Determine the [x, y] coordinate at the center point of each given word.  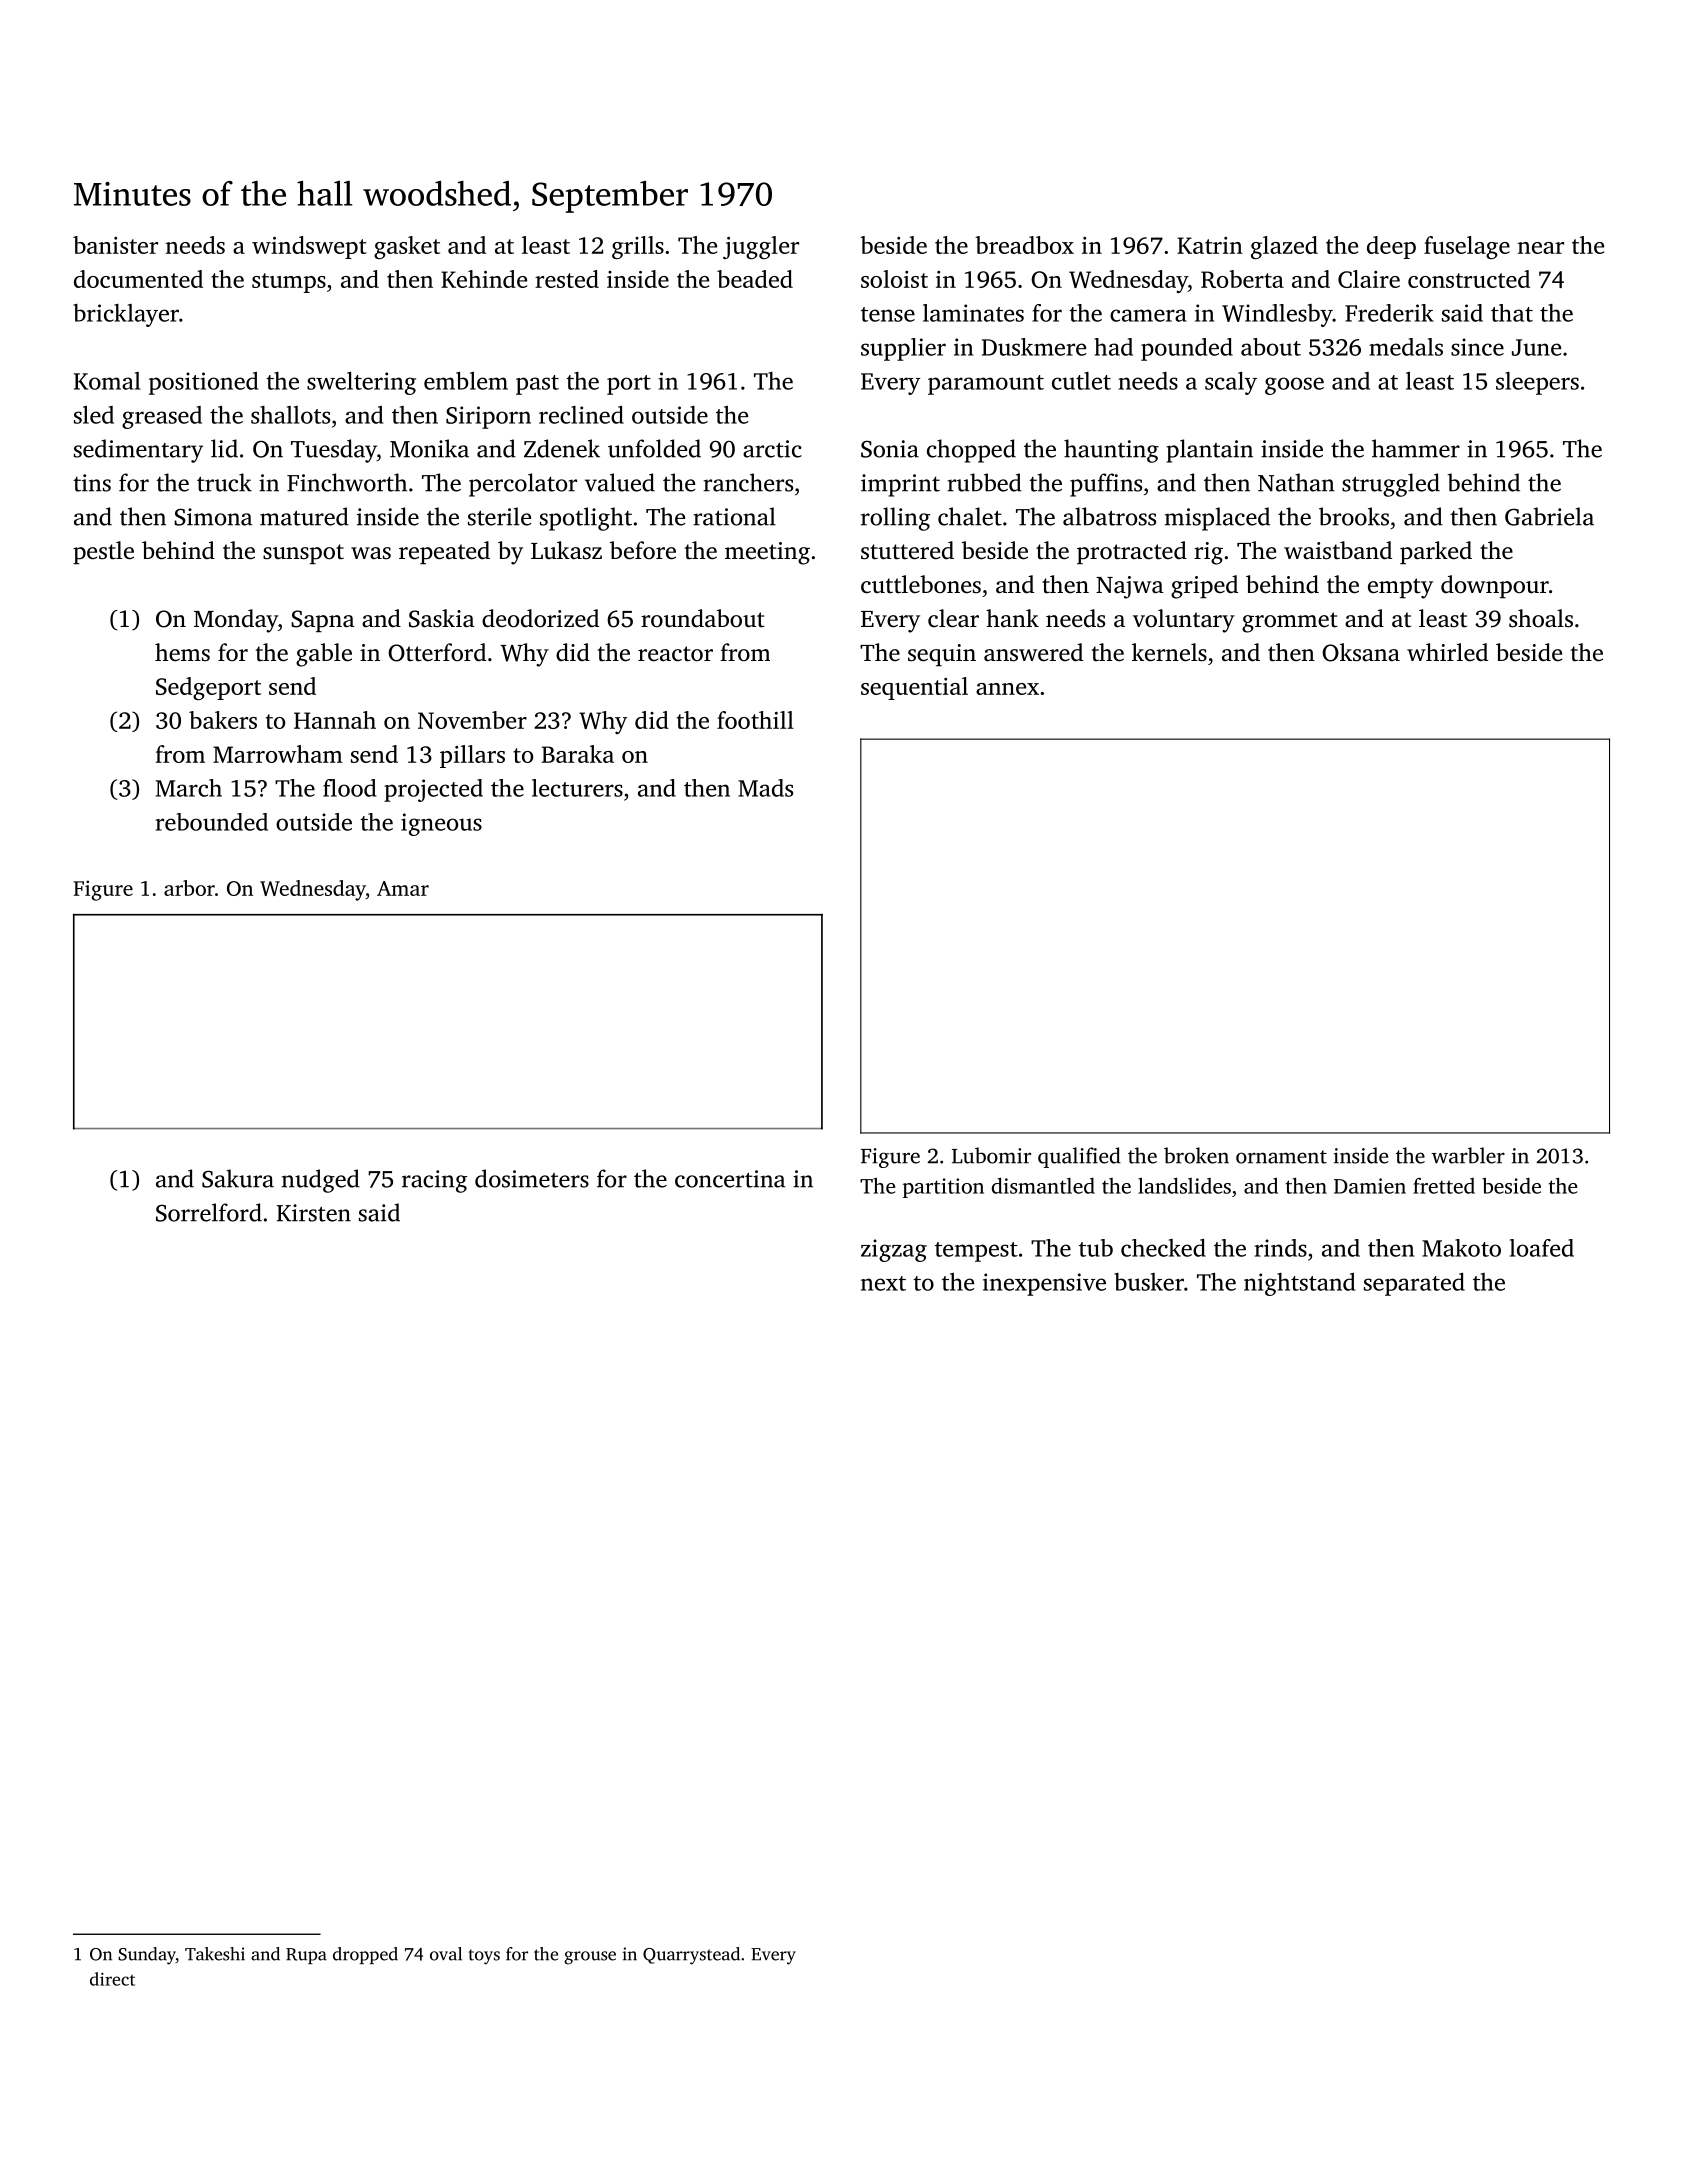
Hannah [335, 720]
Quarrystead [691, 1956]
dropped [365, 1955]
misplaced [1217, 519]
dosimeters [532, 1178]
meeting [767, 553]
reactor [675, 654]
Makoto [1461, 1248]
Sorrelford [209, 1212]
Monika [429, 448]
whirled [1447, 652]
